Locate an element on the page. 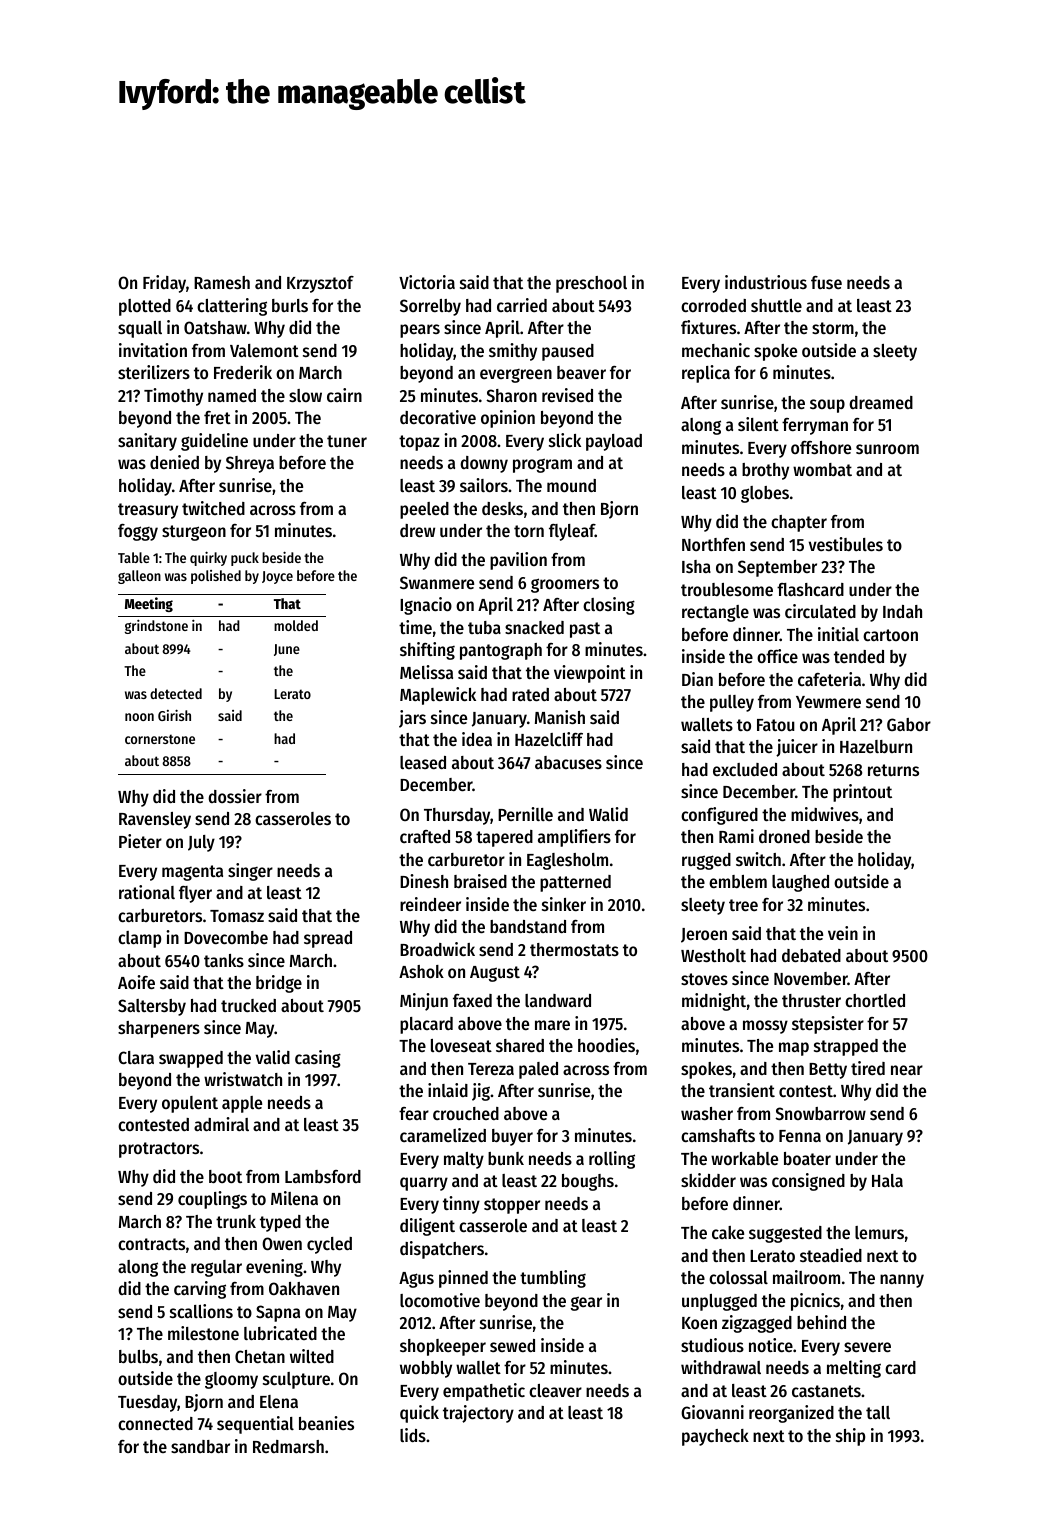  beanies is located at coordinates (326, 1423).
